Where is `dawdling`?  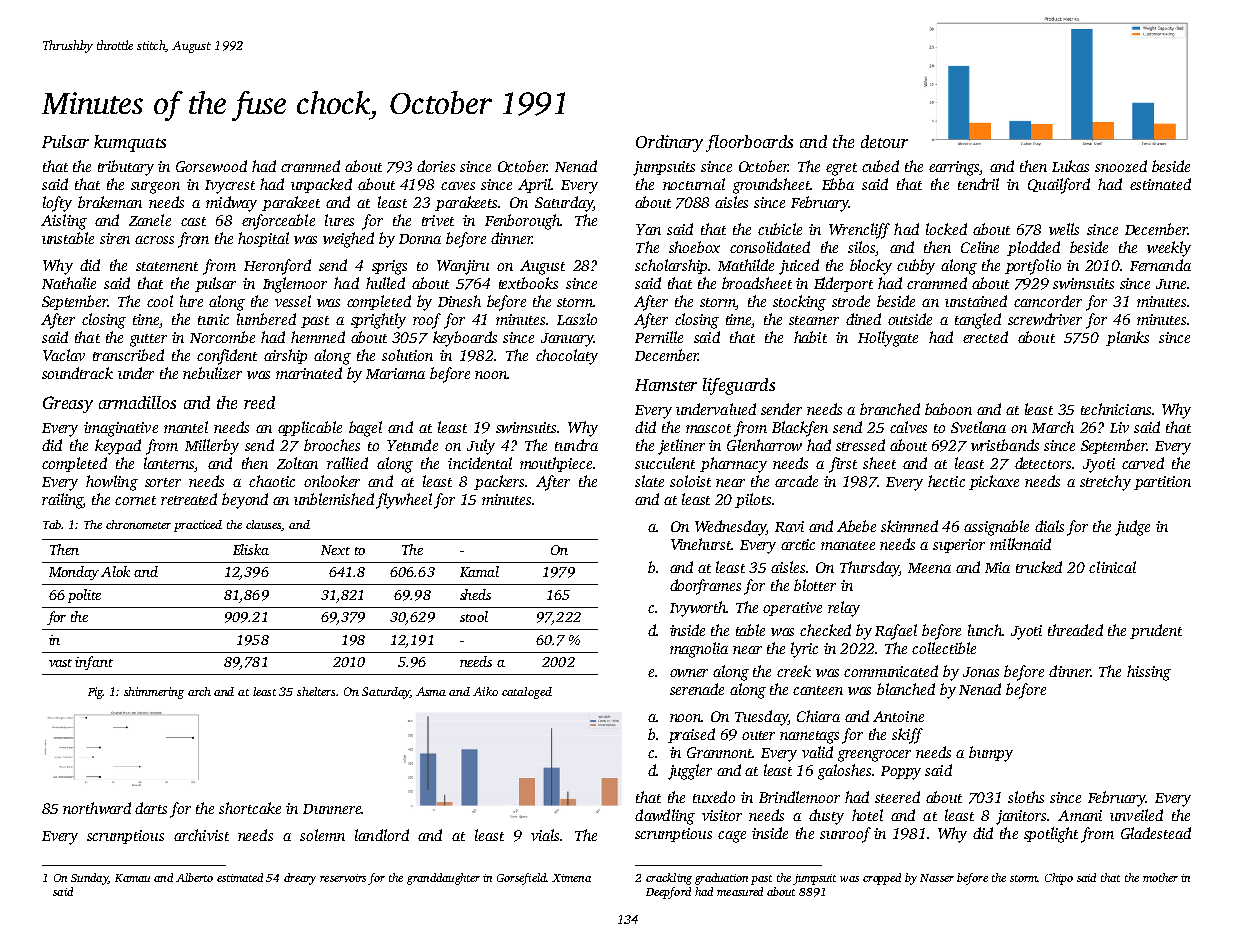 dawdling is located at coordinates (665, 817).
